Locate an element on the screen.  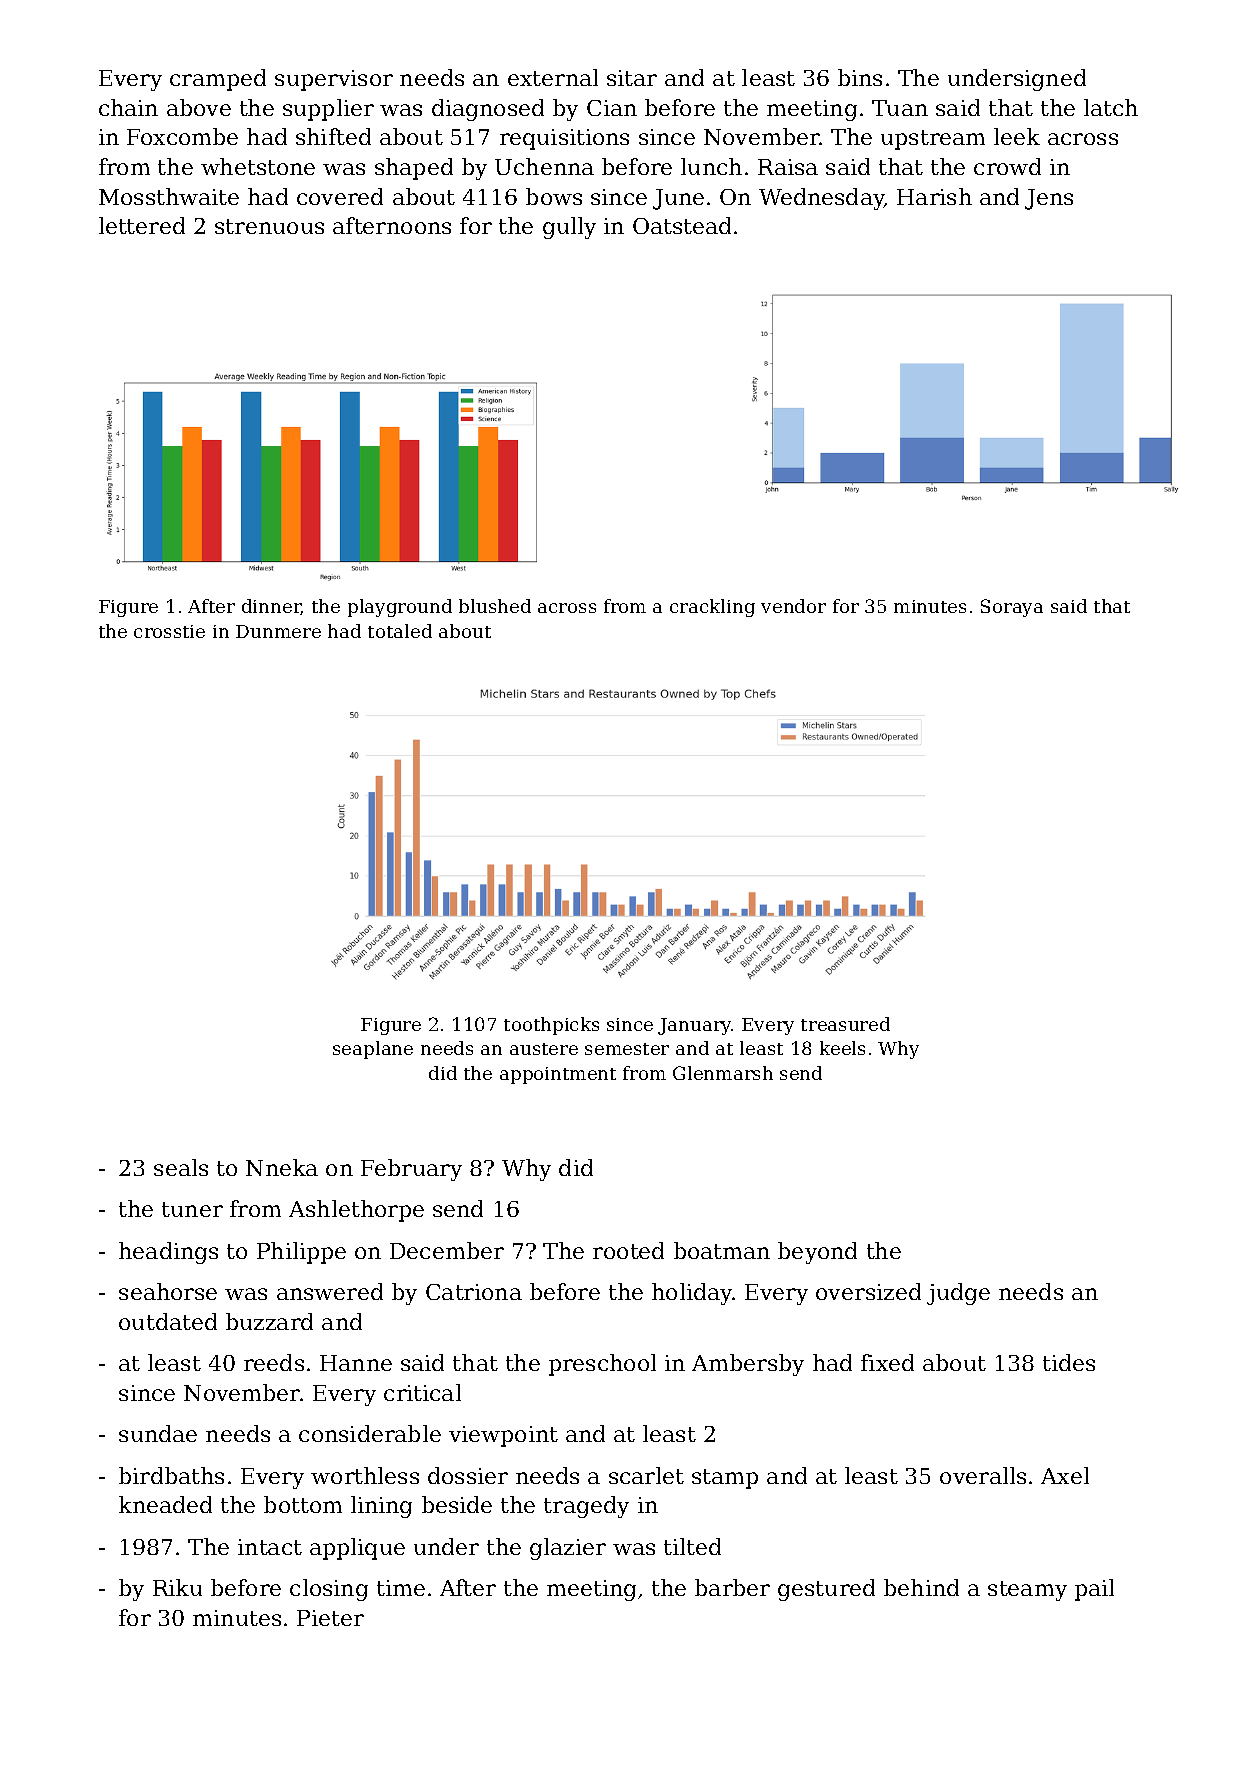
Soraya is located at coordinates (1012, 608).
